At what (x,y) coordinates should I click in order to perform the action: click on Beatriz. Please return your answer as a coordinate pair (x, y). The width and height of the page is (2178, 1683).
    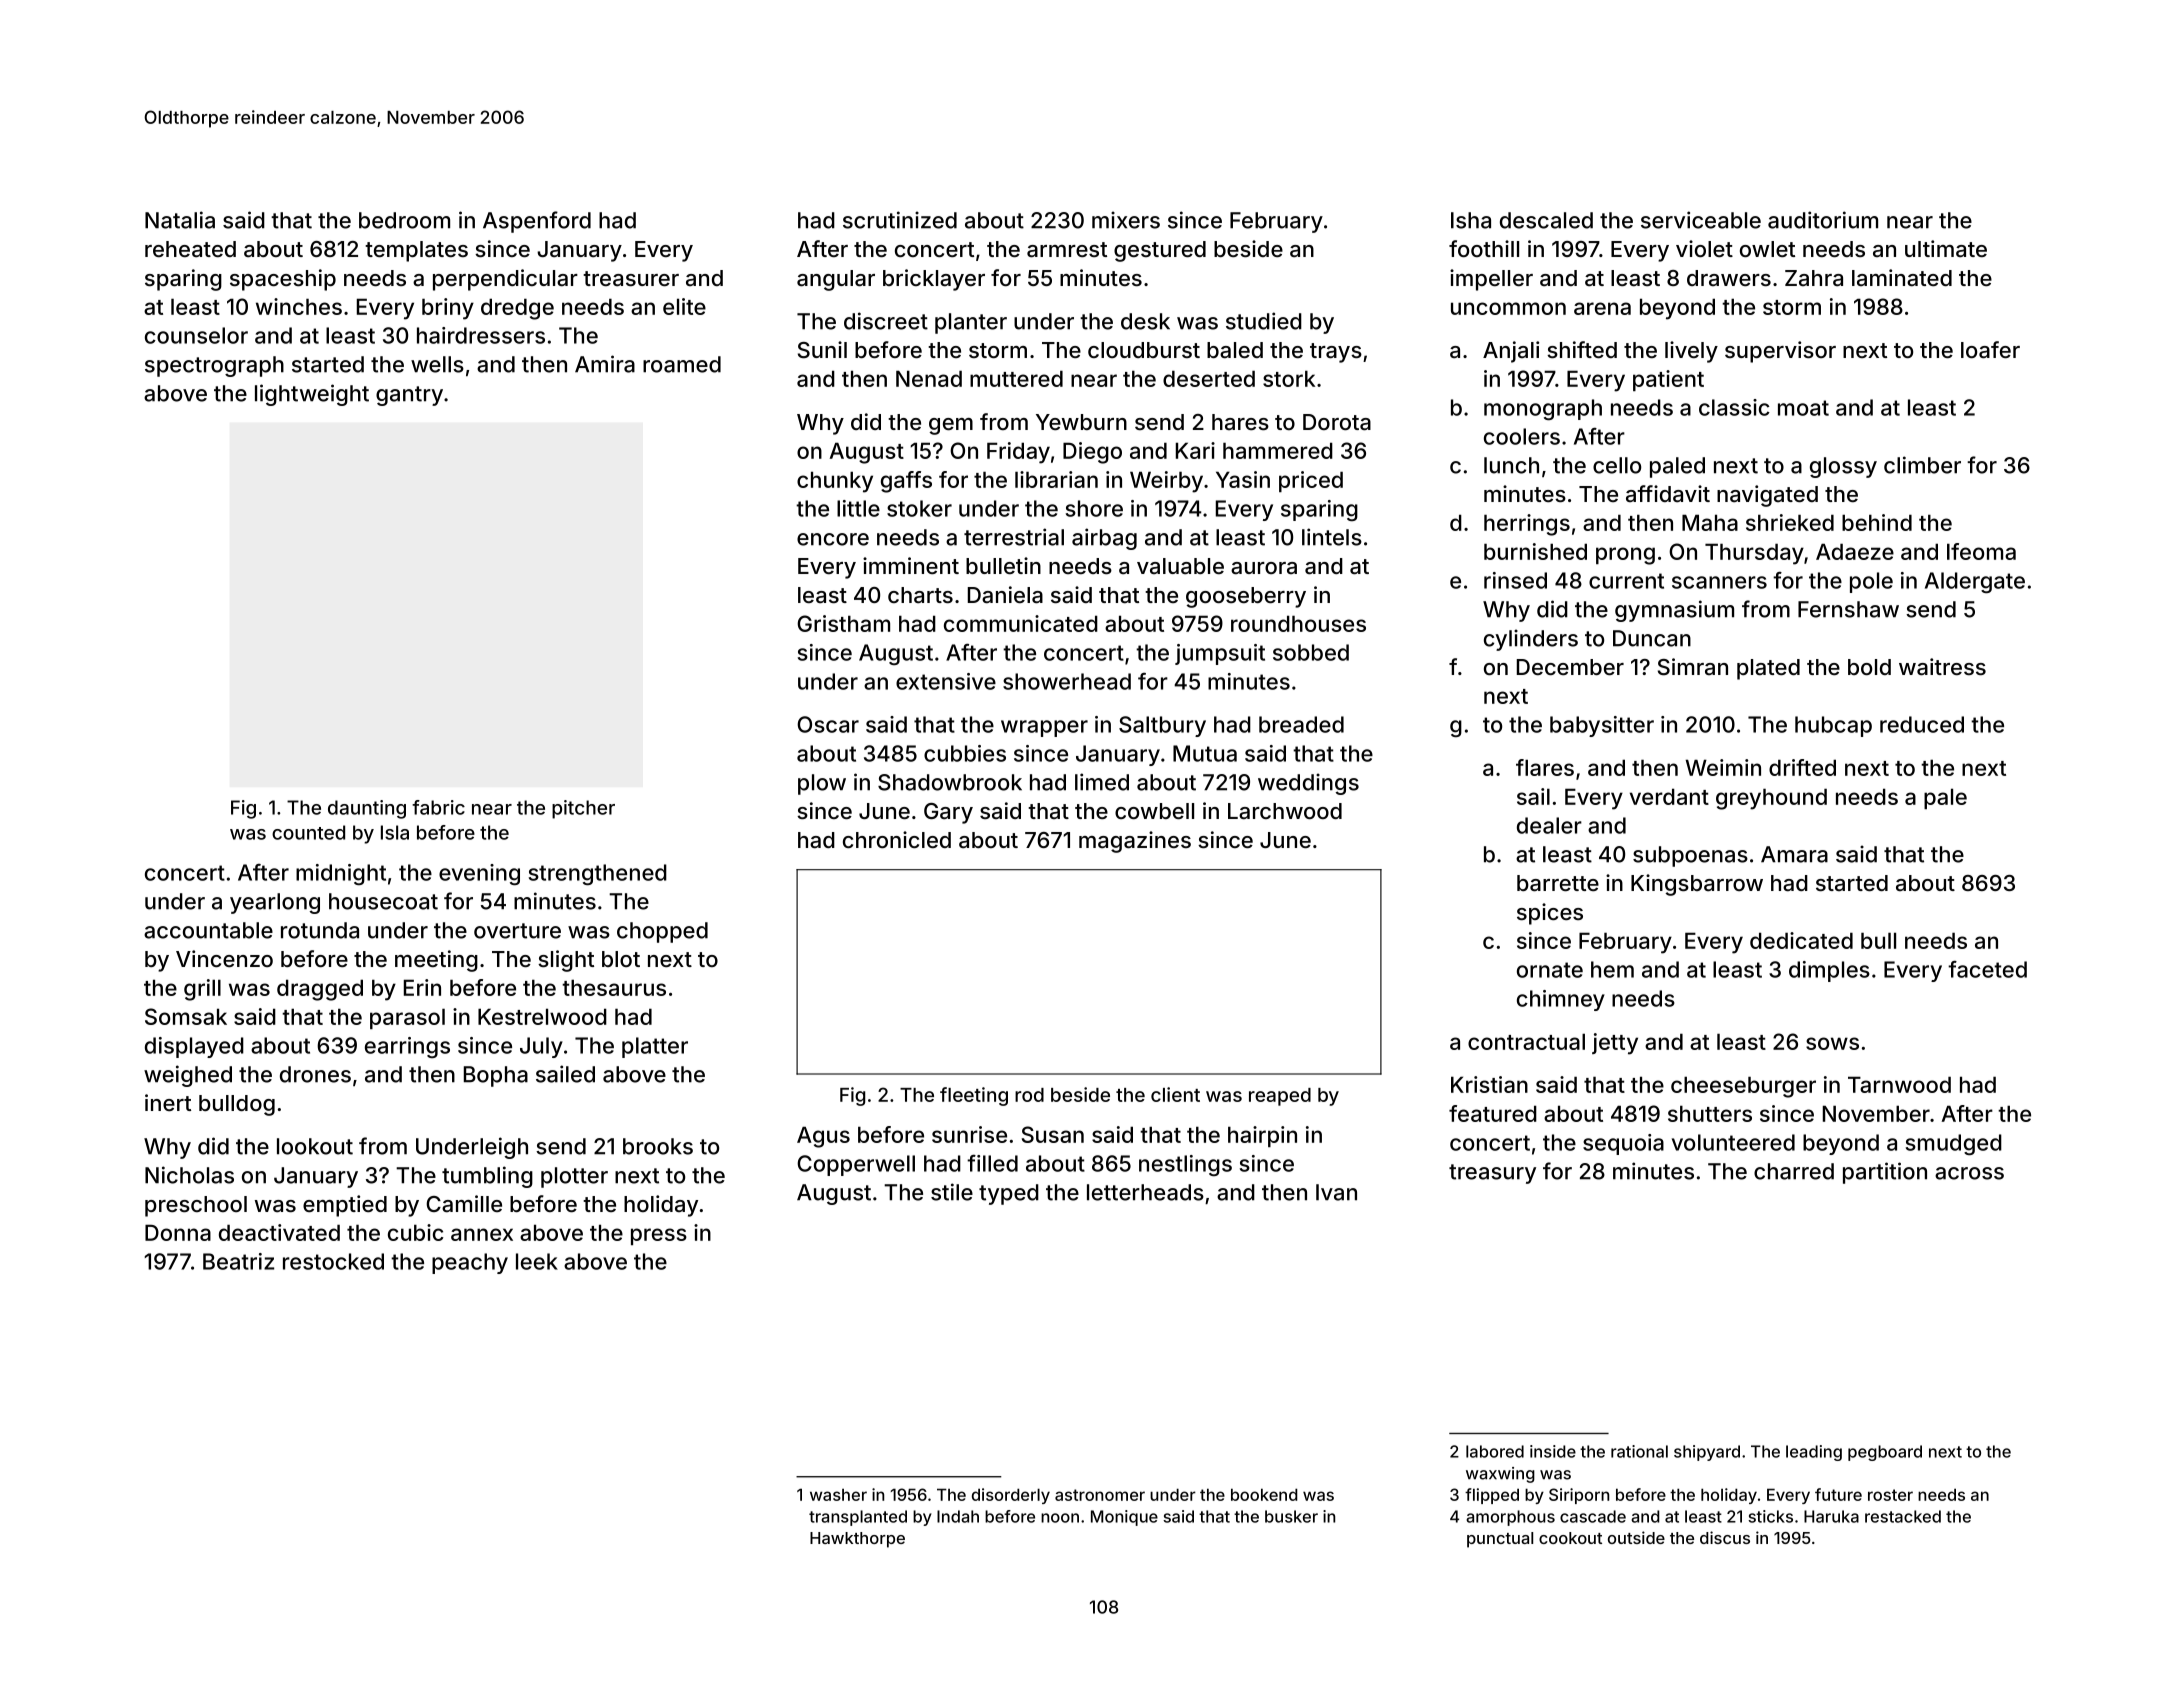
    Looking at the image, I should click on (238, 1261).
